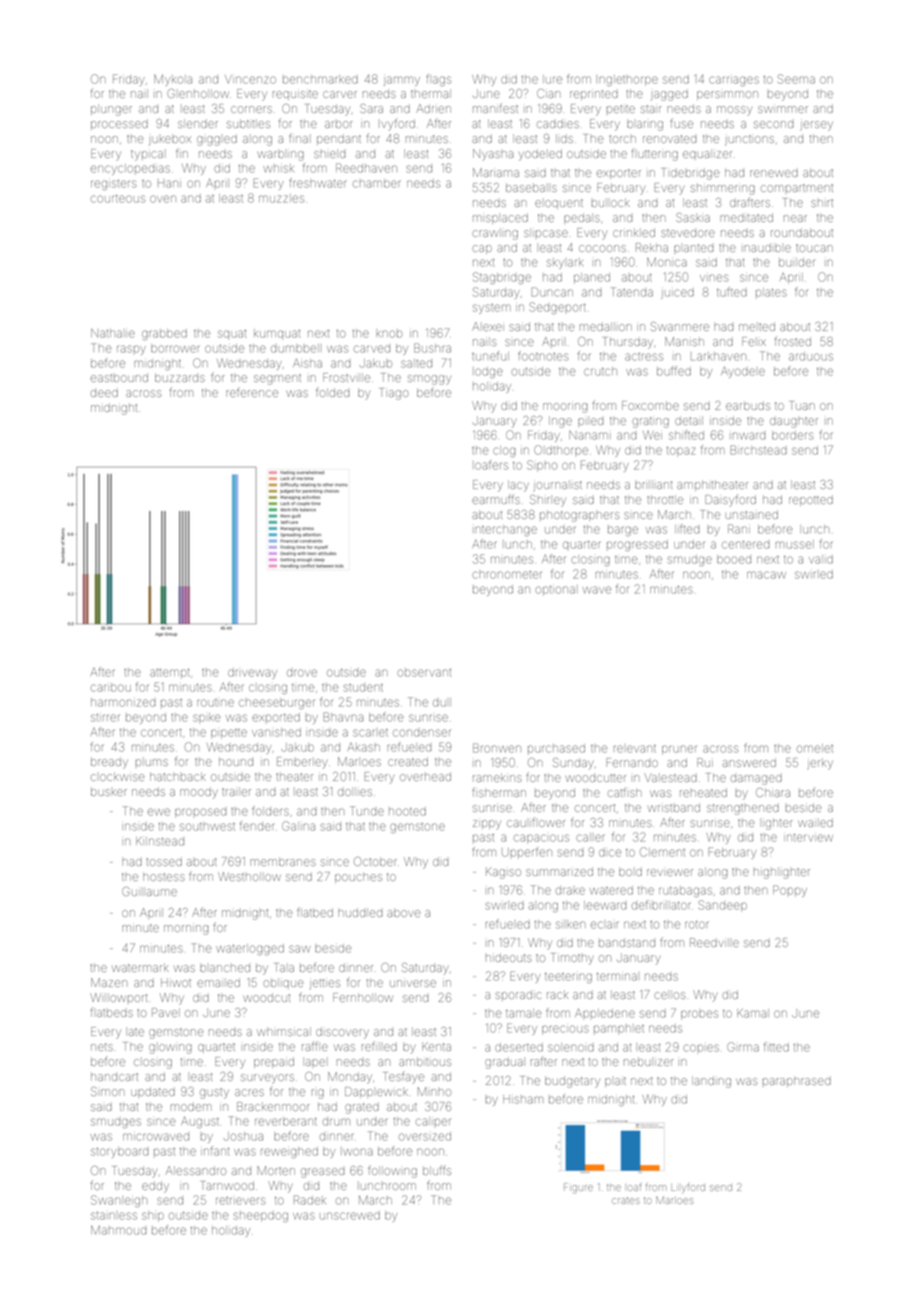 Image resolution: width=924 pixels, height=1308 pixels. I want to click on attempt, so click(170, 674).
